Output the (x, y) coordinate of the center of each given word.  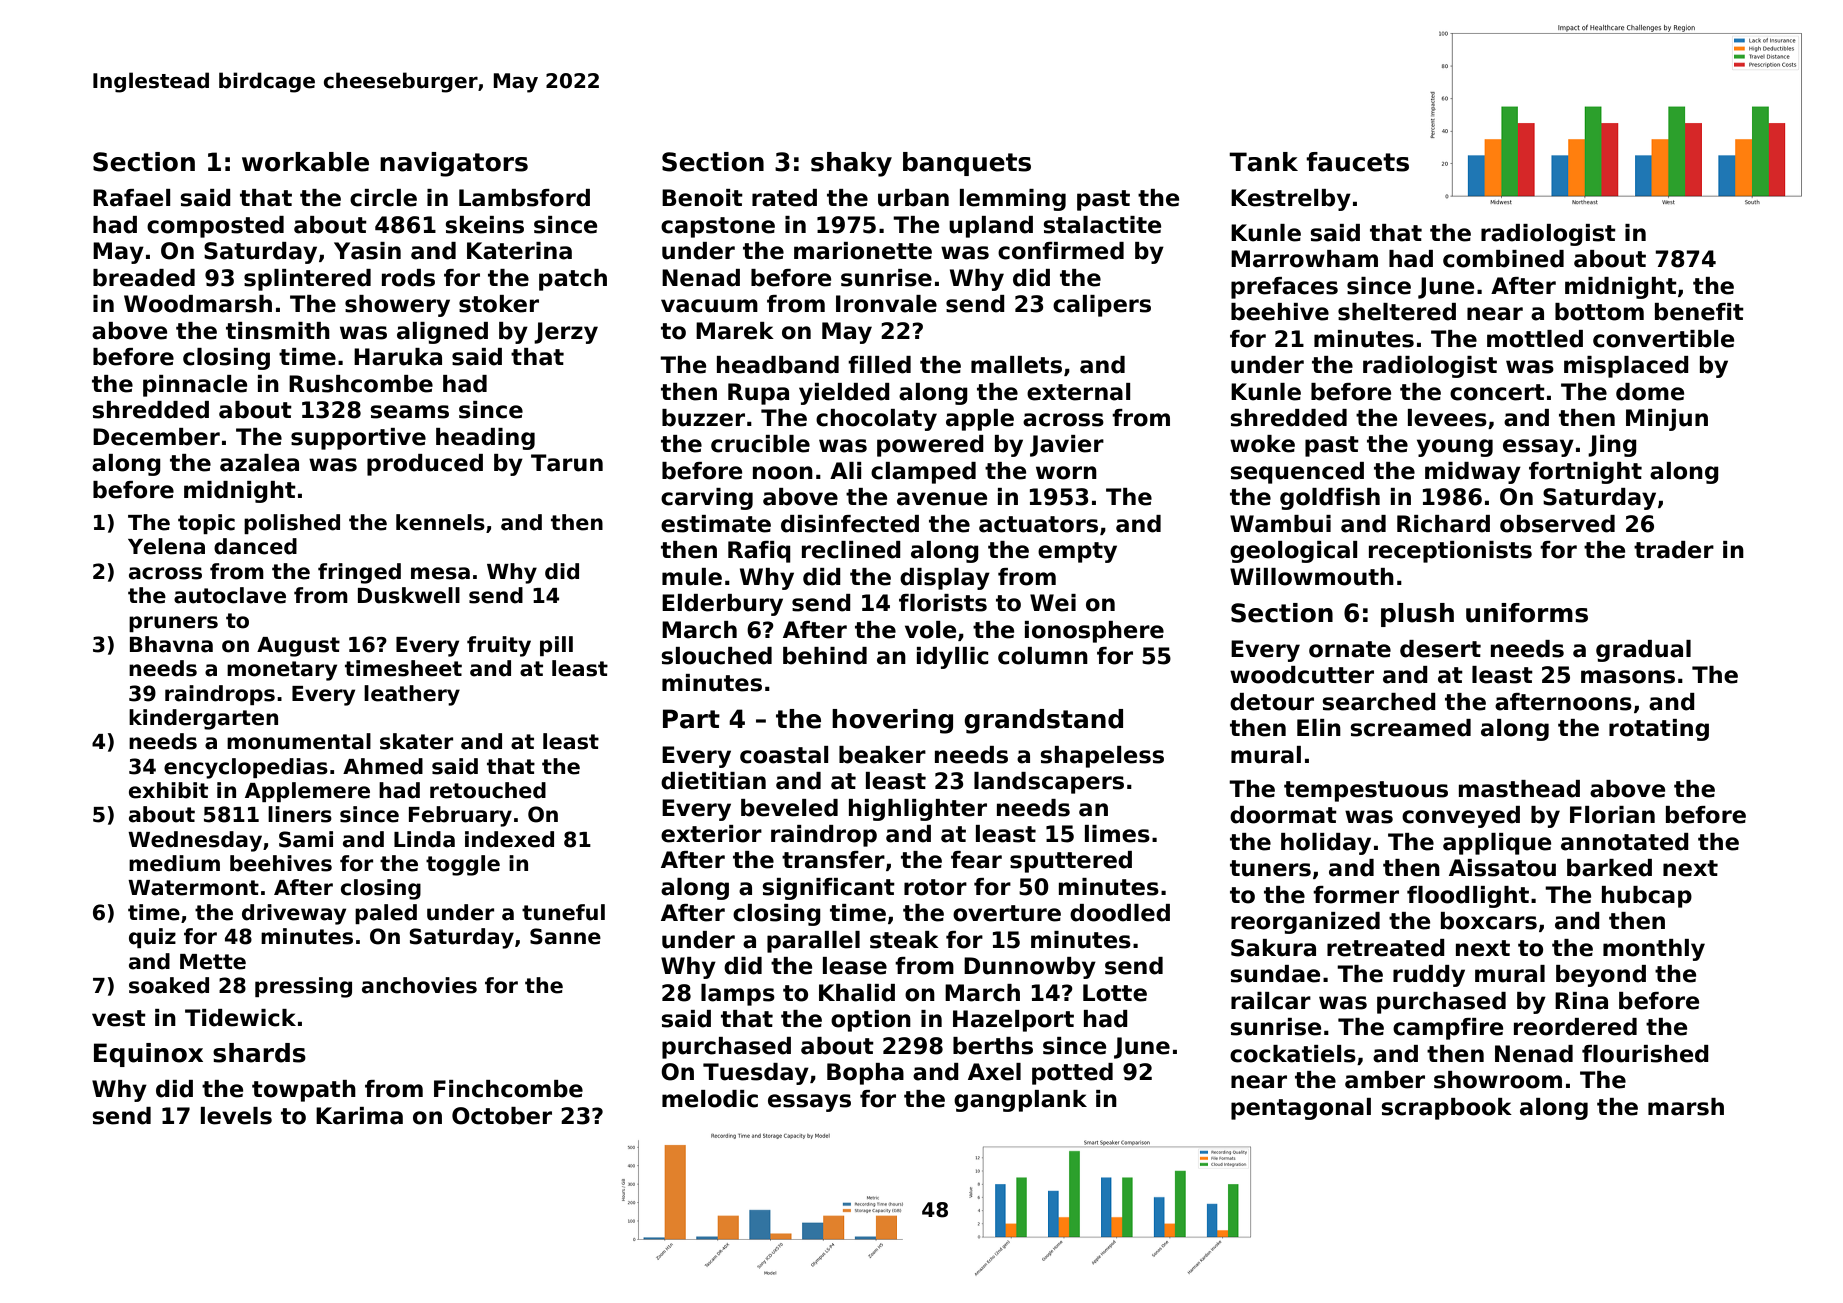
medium (174, 863)
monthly (1654, 950)
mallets (1016, 365)
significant (828, 889)
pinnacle (195, 386)
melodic (710, 1099)
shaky (851, 164)
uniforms (1527, 613)
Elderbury (722, 605)
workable (305, 162)
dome (1650, 392)
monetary (282, 671)
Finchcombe (508, 1089)
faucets (1357, 162)
